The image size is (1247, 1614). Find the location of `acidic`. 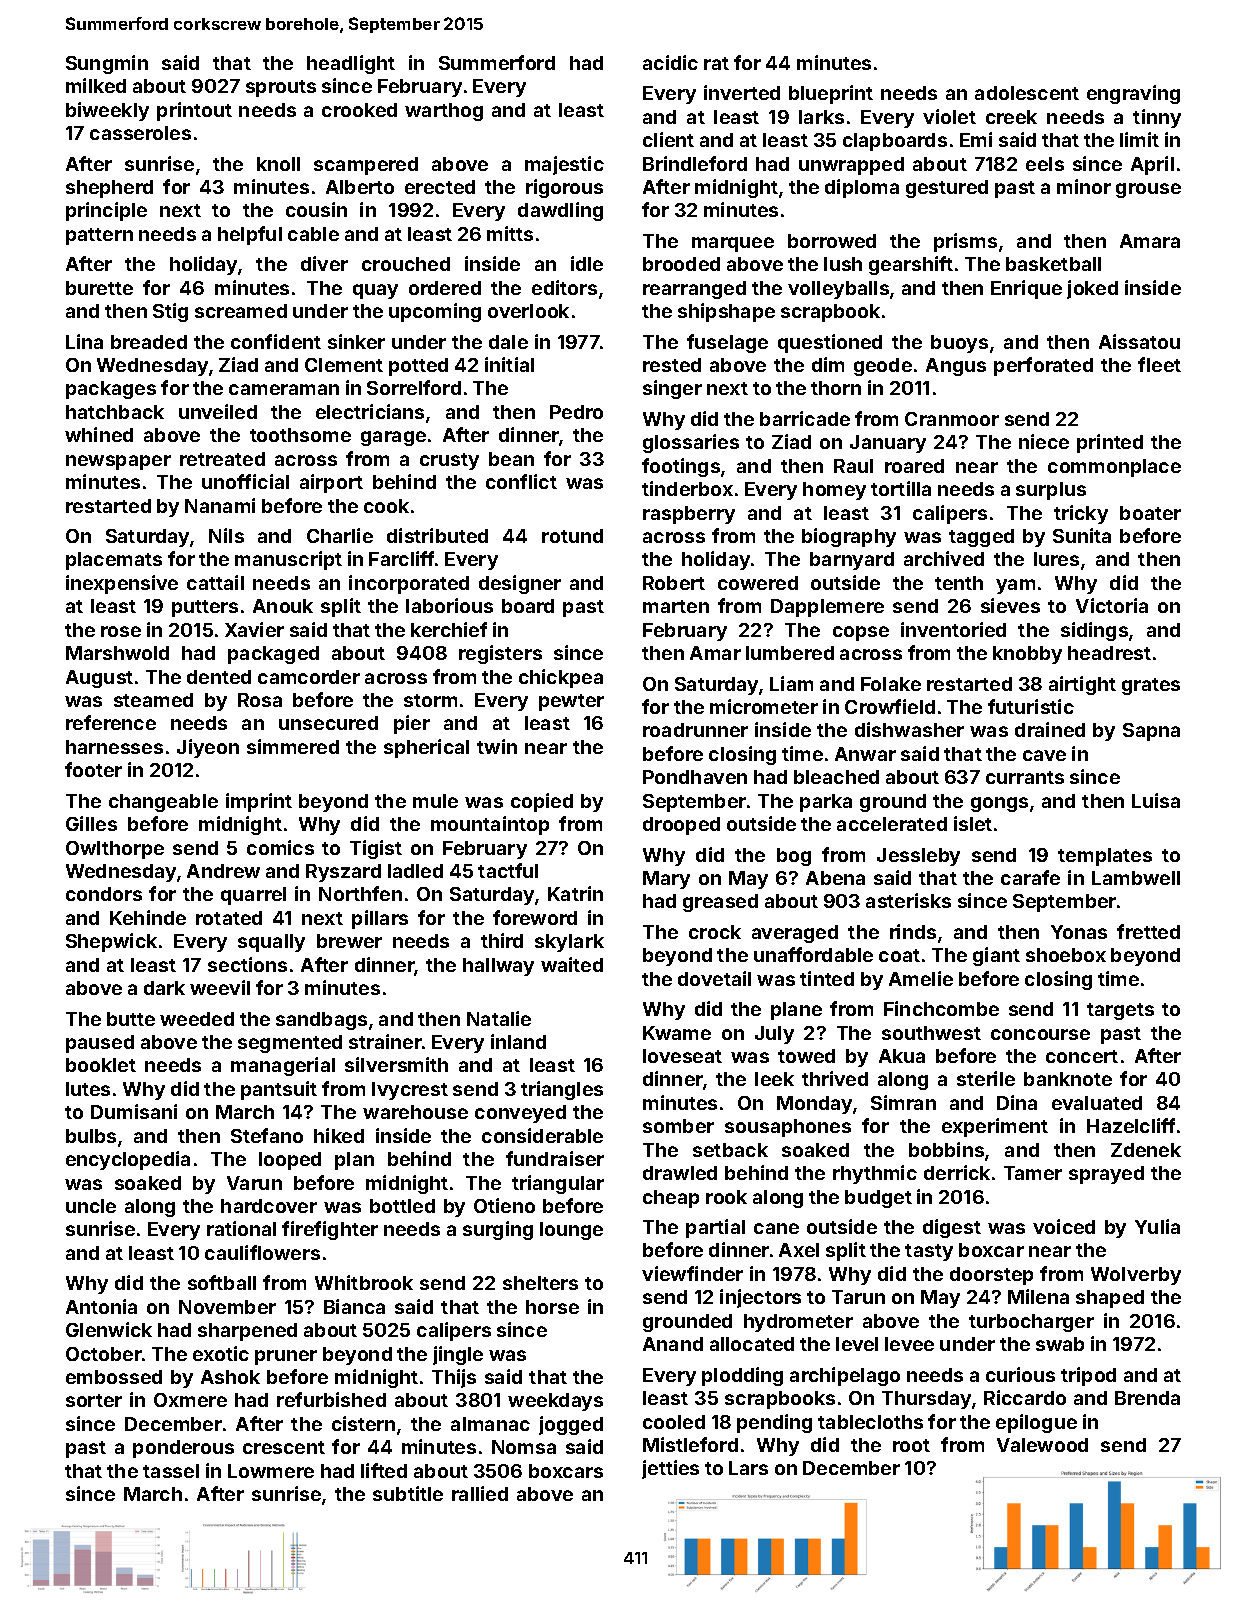

acidic is located at coordinates (670, 62).
